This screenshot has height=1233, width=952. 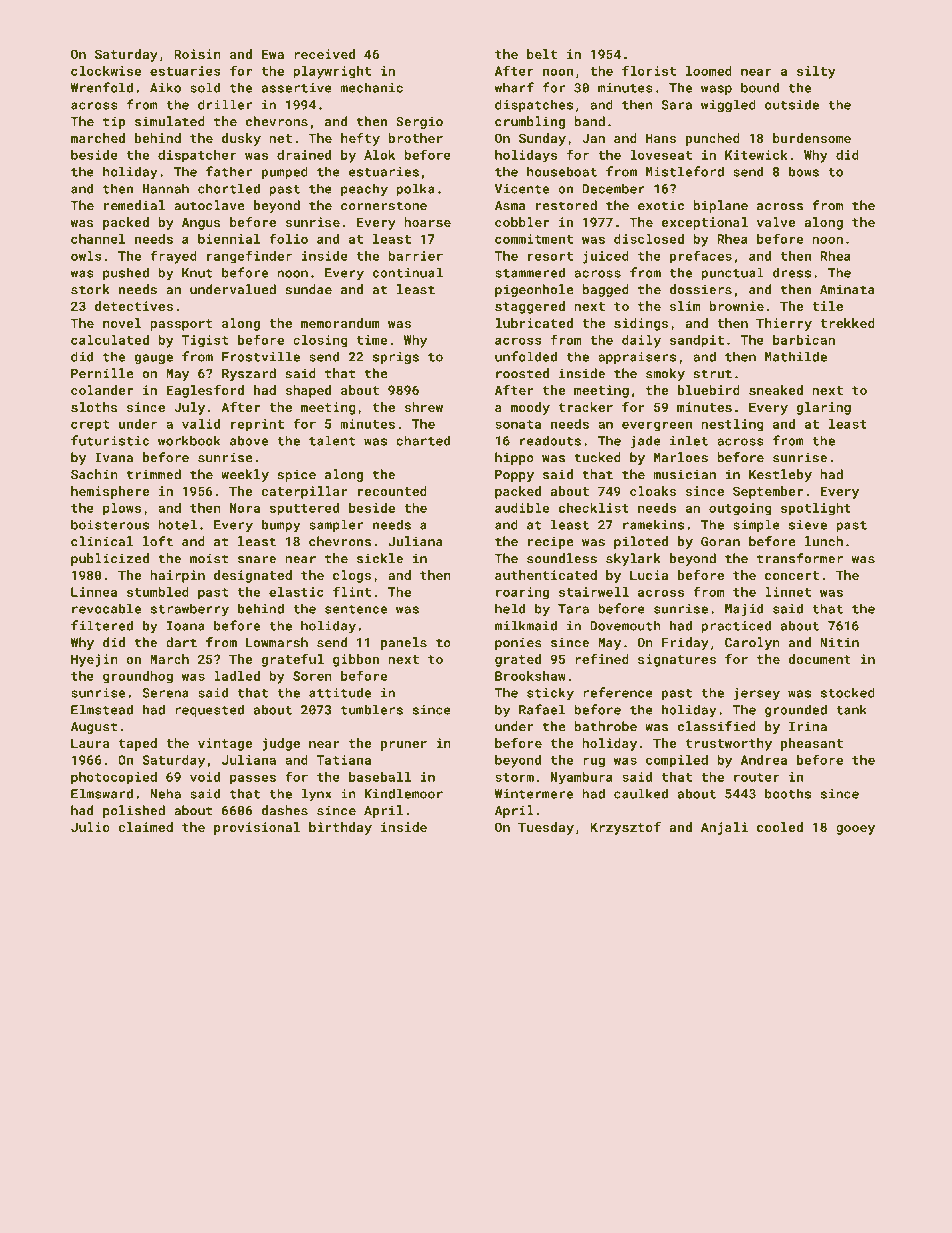 I want to click on Roisin, so click(x=197, y=54).
